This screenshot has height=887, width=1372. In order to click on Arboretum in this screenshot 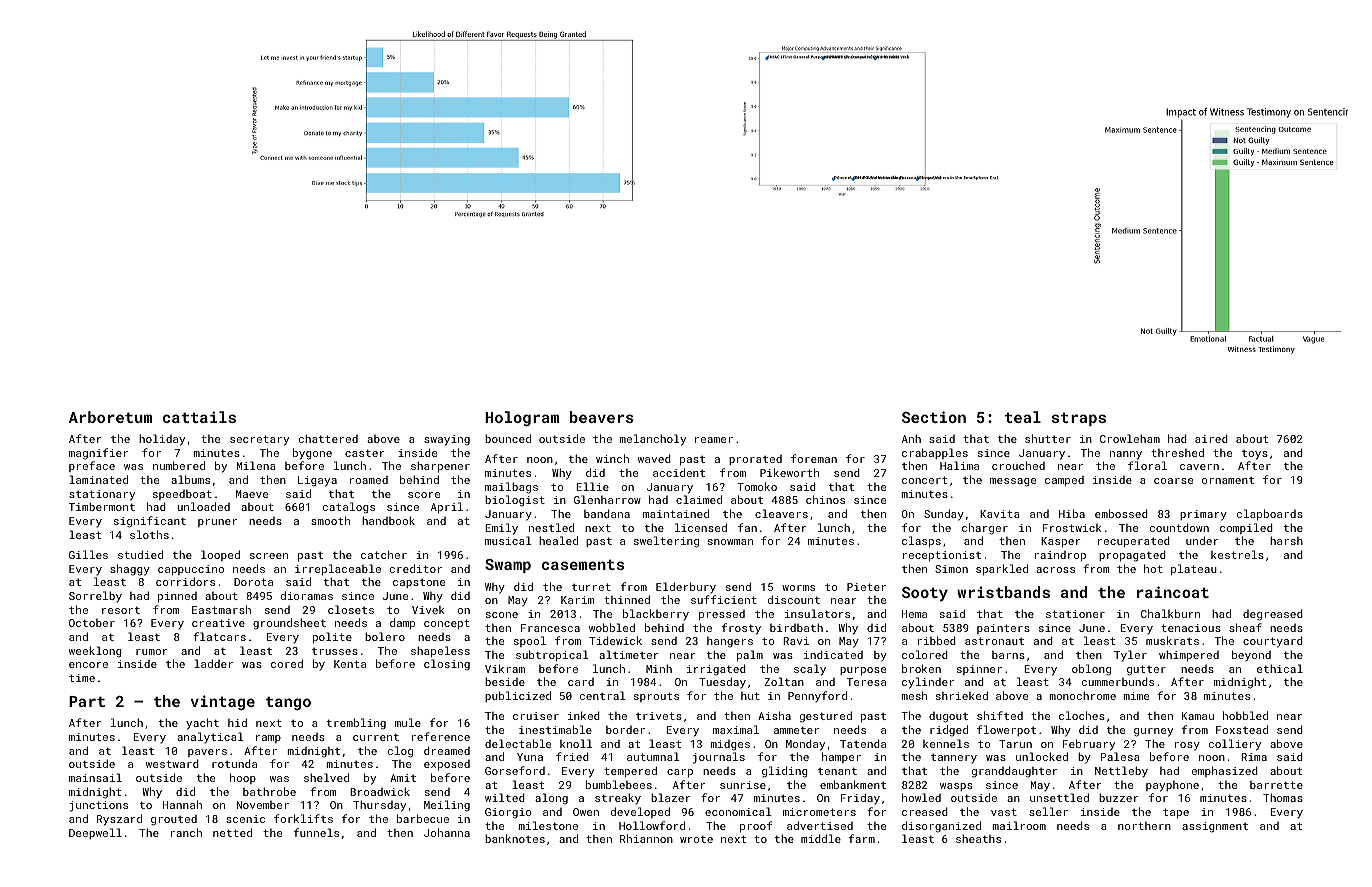, I will do `click(110, 417)`.
